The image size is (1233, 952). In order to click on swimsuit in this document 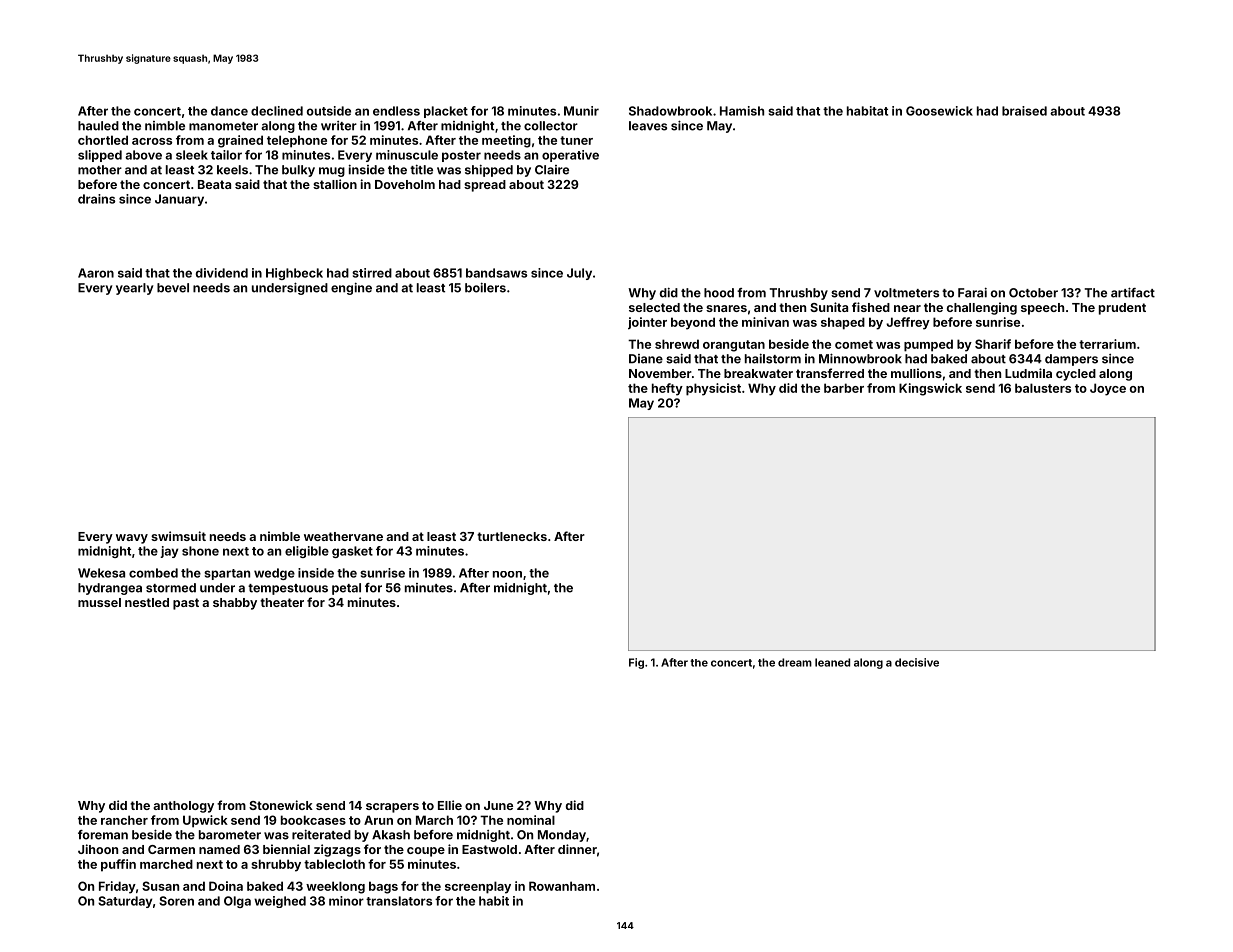, I will do `click(178, 536)`.
